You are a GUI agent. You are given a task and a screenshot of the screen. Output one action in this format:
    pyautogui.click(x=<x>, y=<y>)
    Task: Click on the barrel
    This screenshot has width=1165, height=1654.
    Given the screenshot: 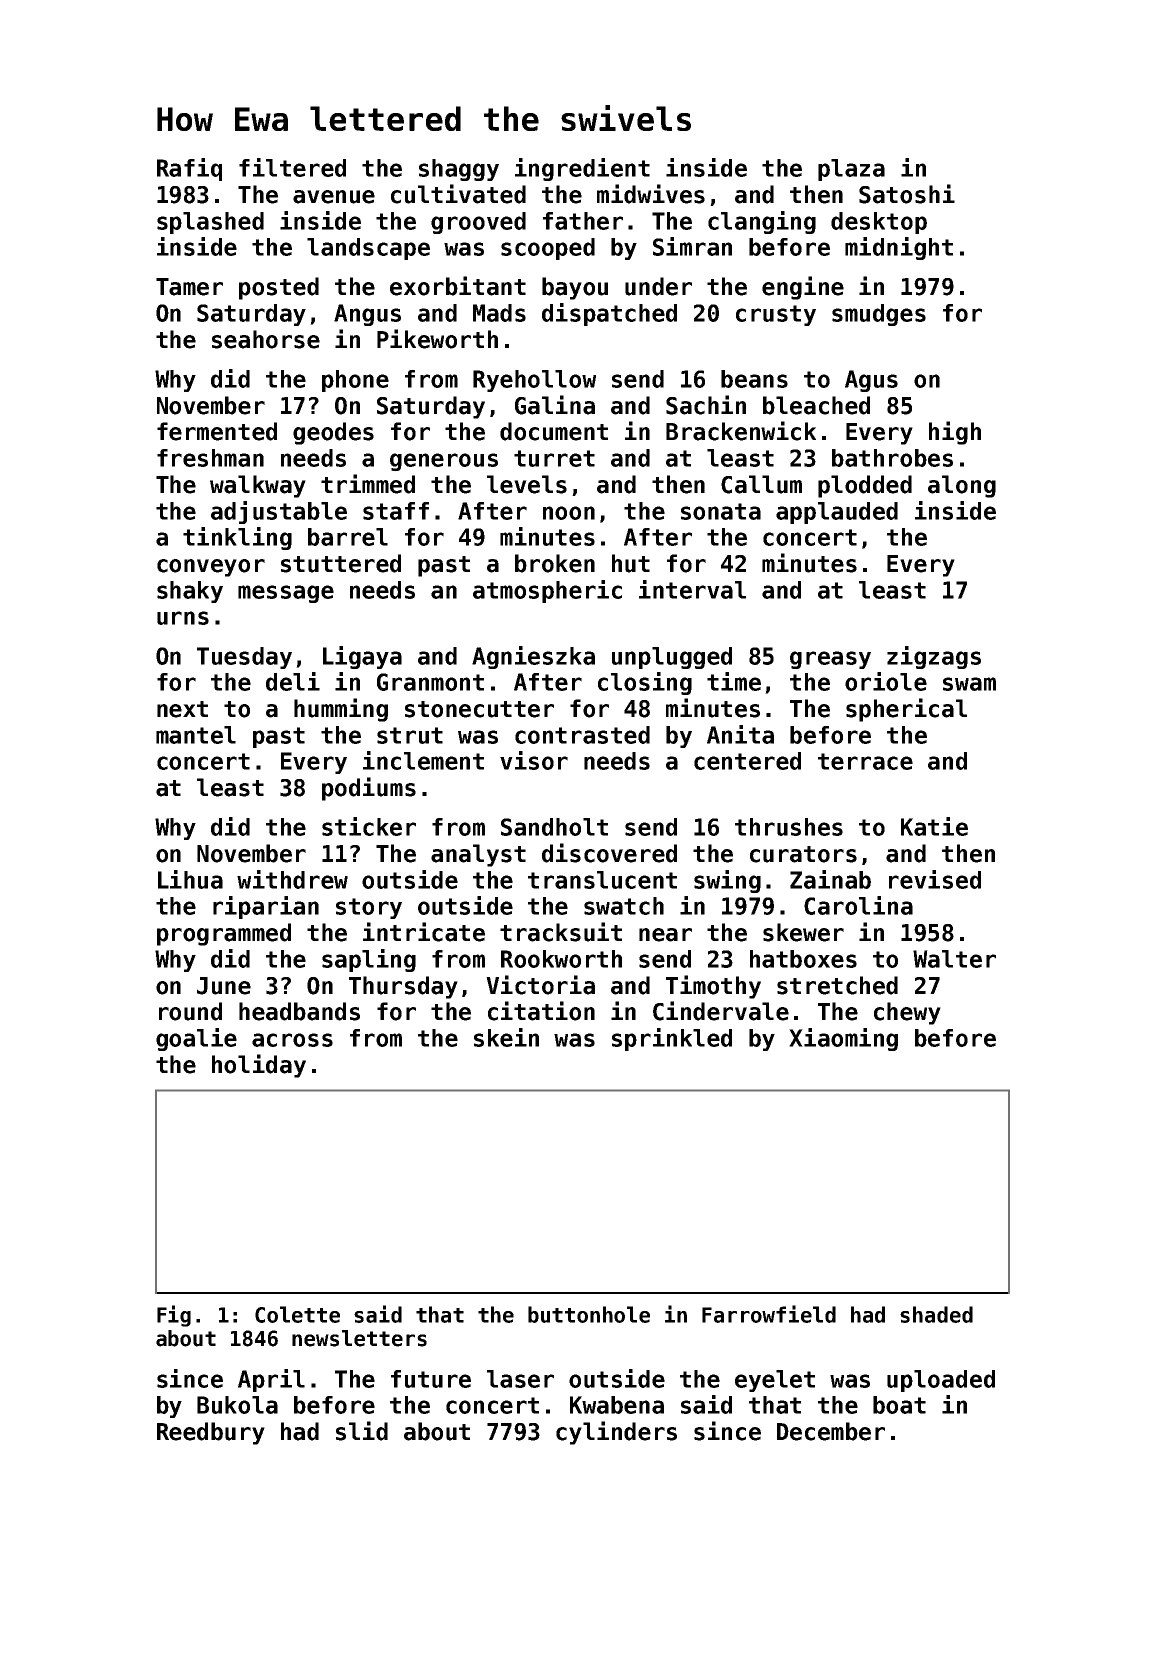 What is the action you would take?
    pyautogui.click(x=348, y=537)
